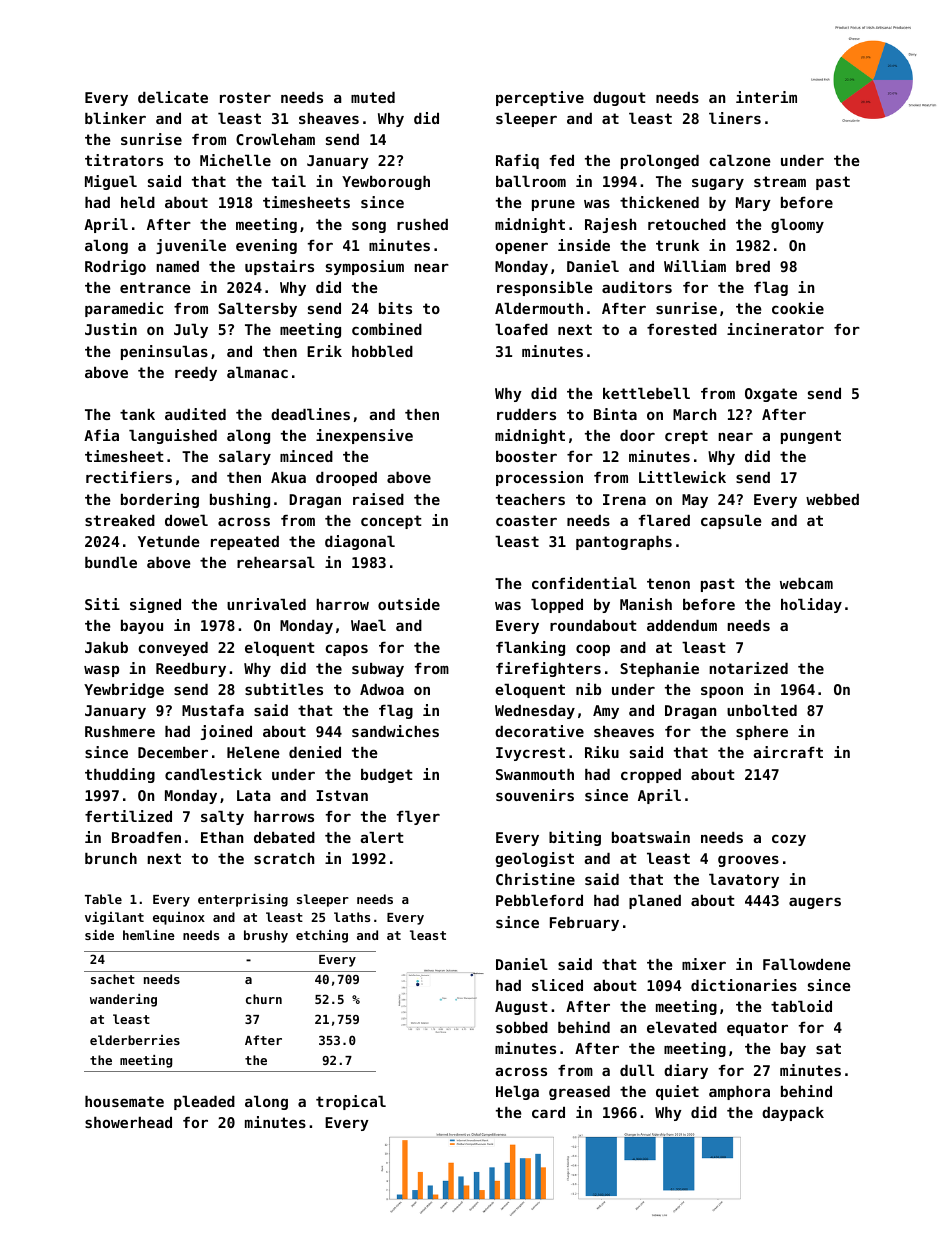 This screenshot has height=1233, width=952. What do you see at coordinates (806, 583) in the screenshot?
I see `webcam` at bounding box center [806, 583].
